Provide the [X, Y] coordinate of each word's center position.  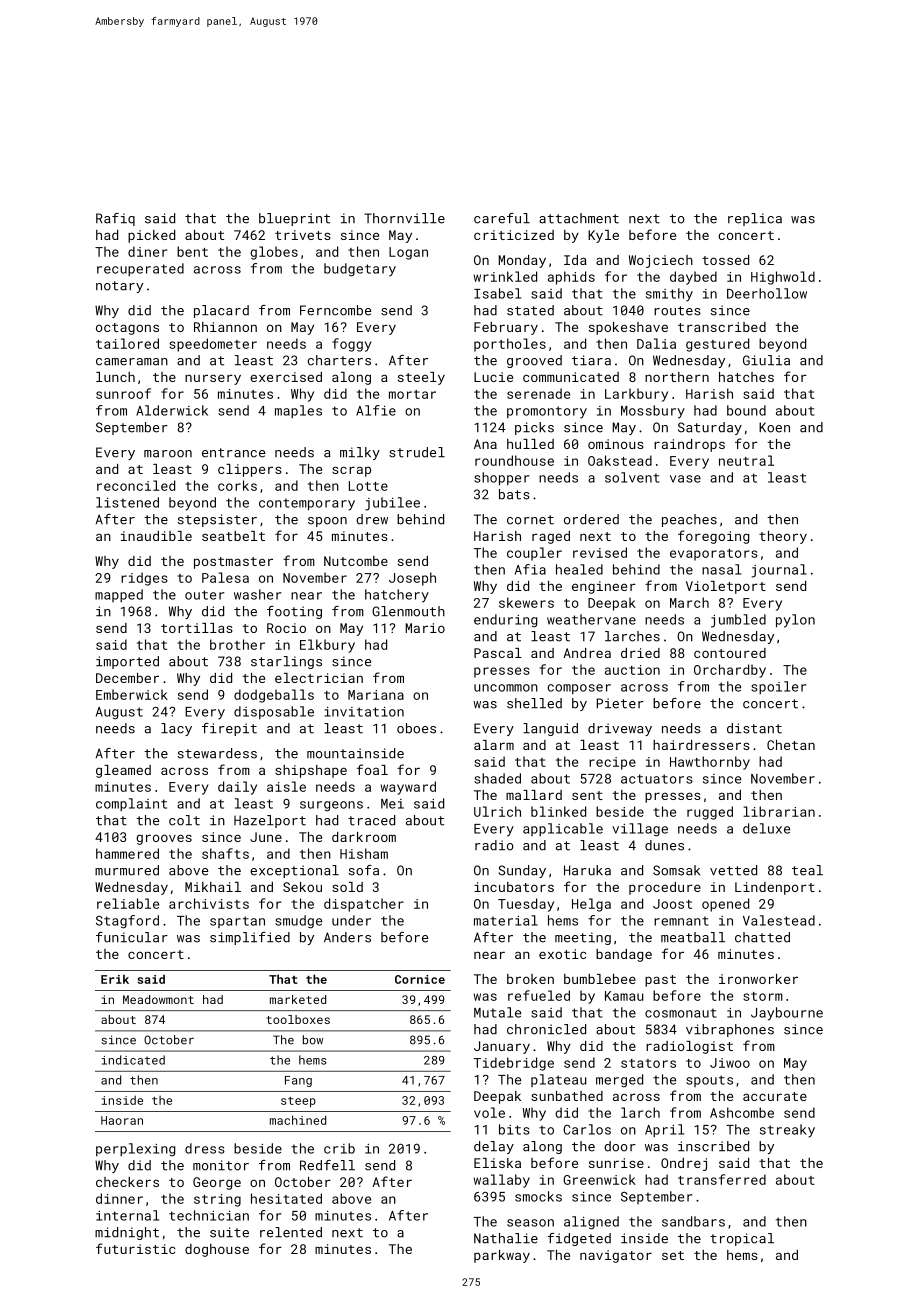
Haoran [122, 1120]
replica [755, 219]
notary [119, 287]
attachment [579, 218]
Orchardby [730, 671]
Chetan [791, 745]
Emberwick [132, 694]
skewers [526, 602]
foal [372, 769]
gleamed [123, 771]
